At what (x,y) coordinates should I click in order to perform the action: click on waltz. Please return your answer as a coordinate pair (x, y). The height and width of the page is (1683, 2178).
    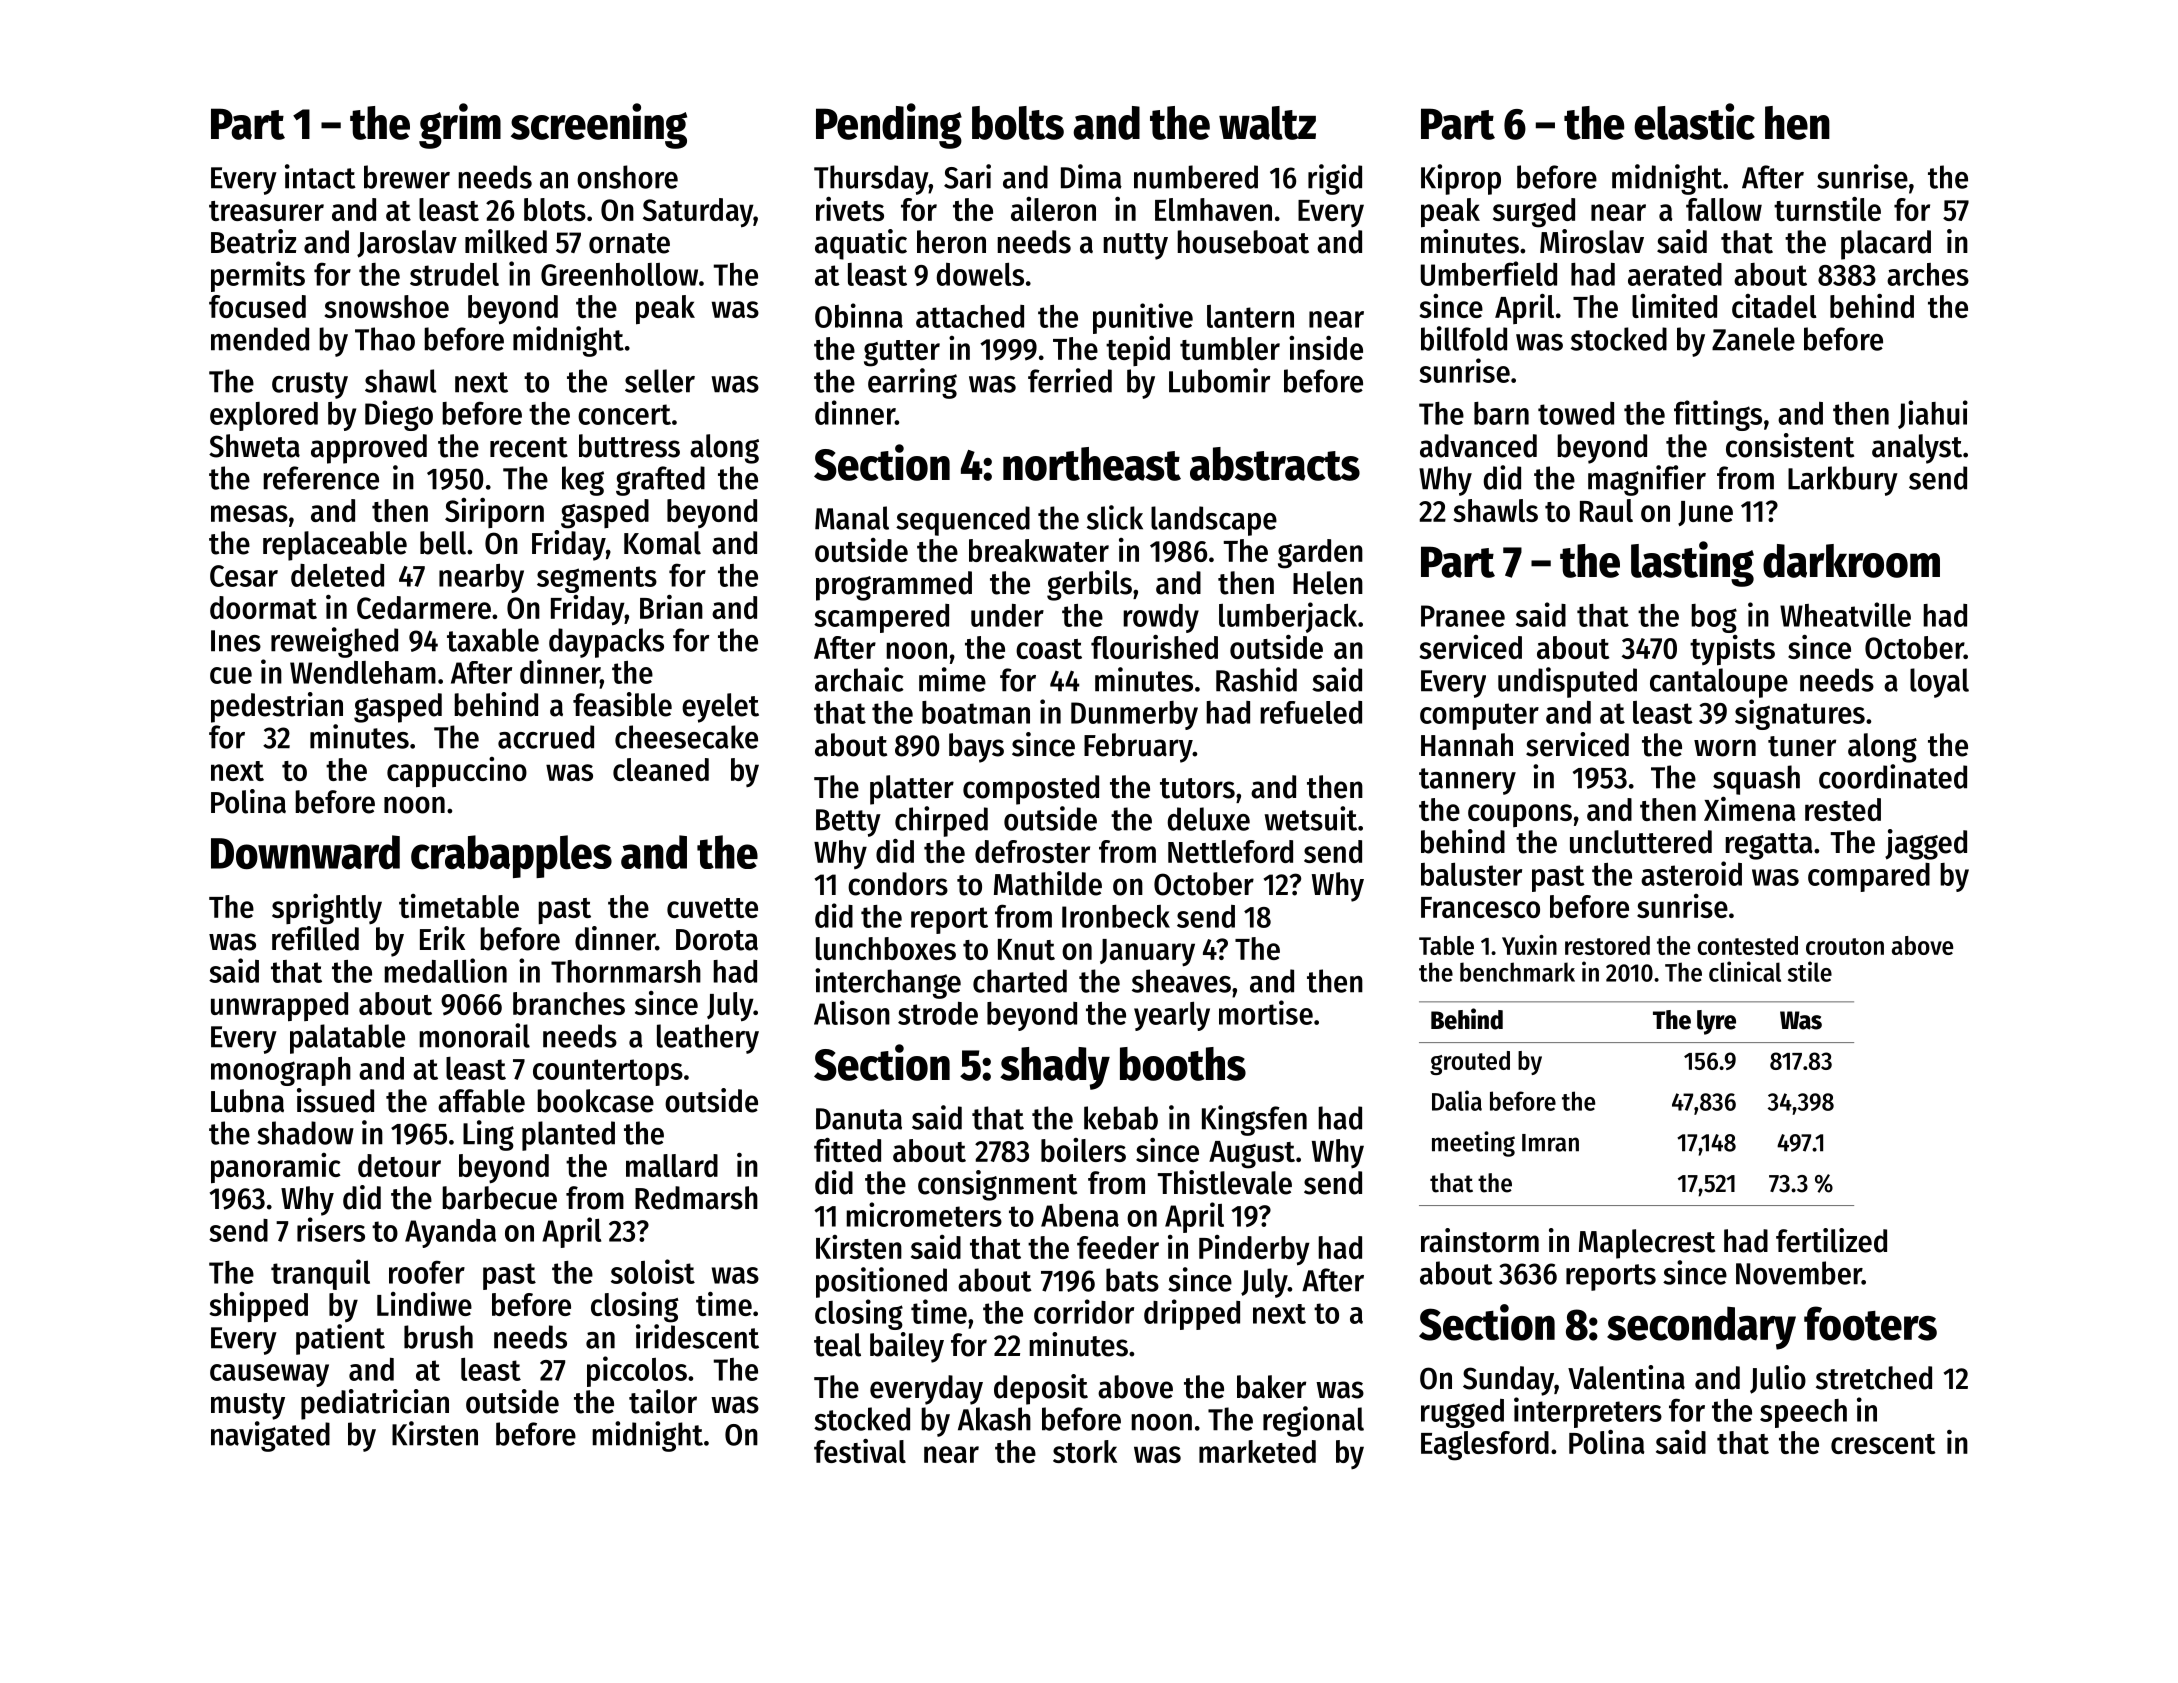
    Looking at the image, I should click on (1267, 123).
